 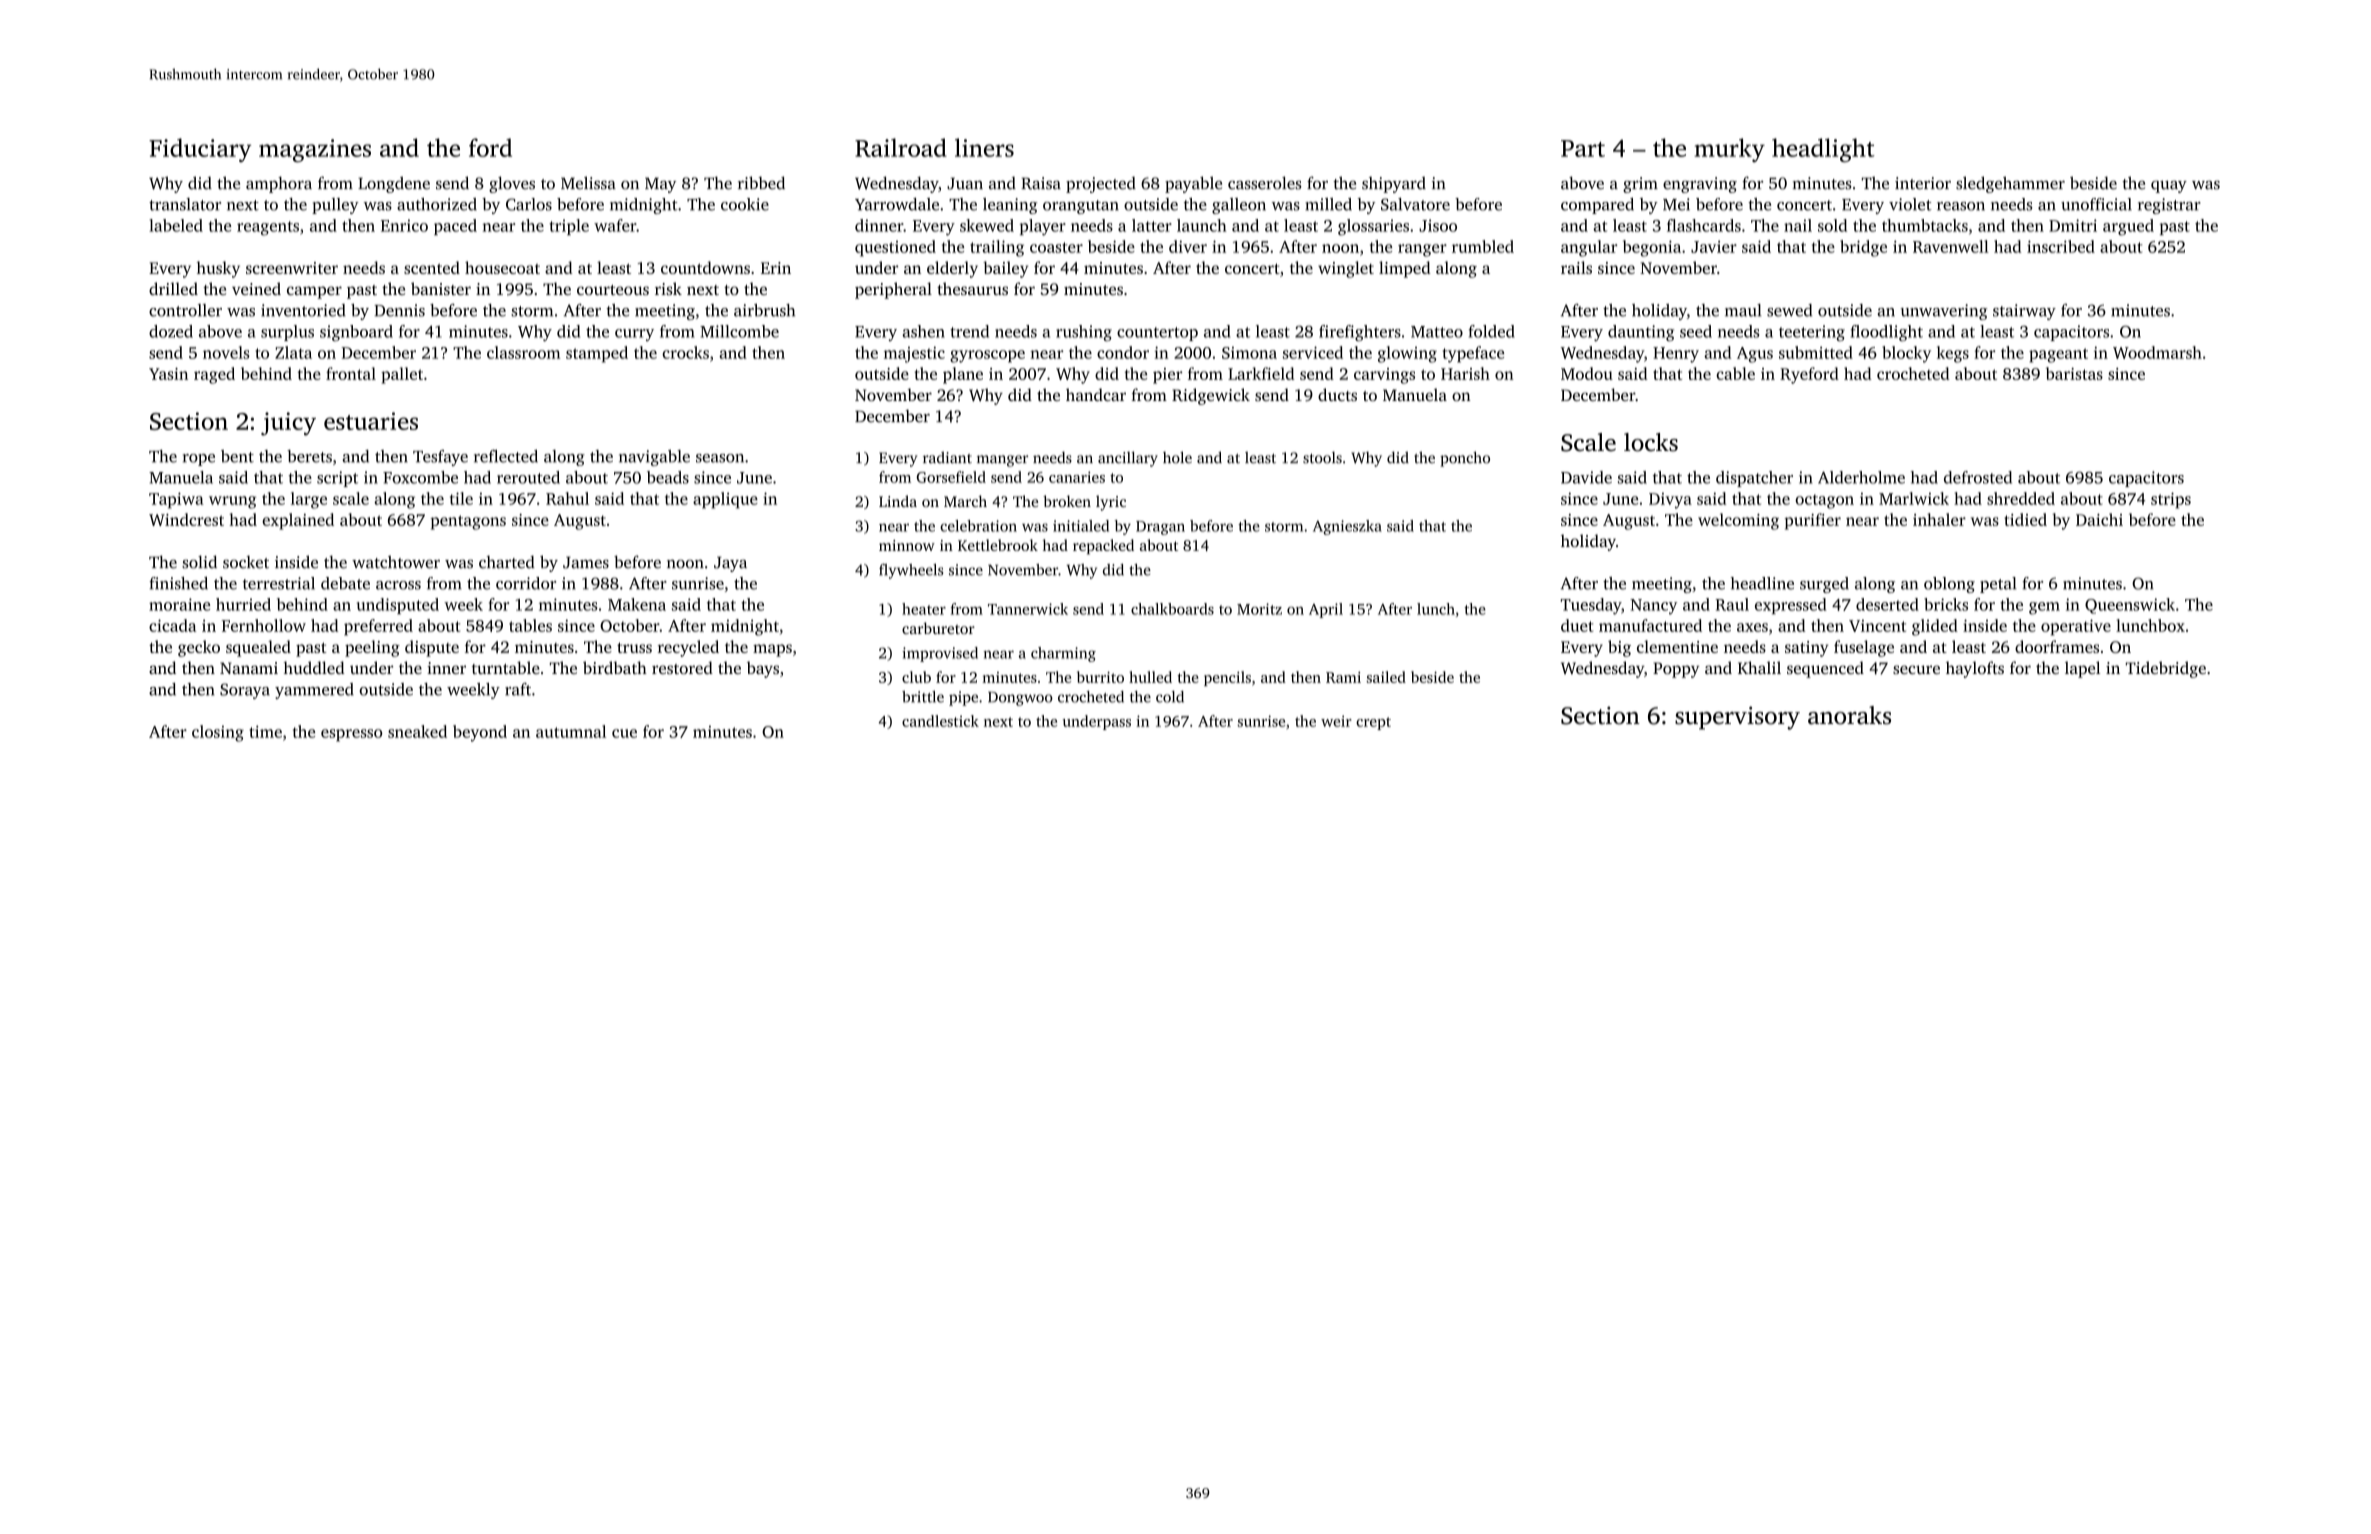 What do you see at coordinates (1326, 610) in the screenshot?
I see `April` at bounding box center [1326, 610].
